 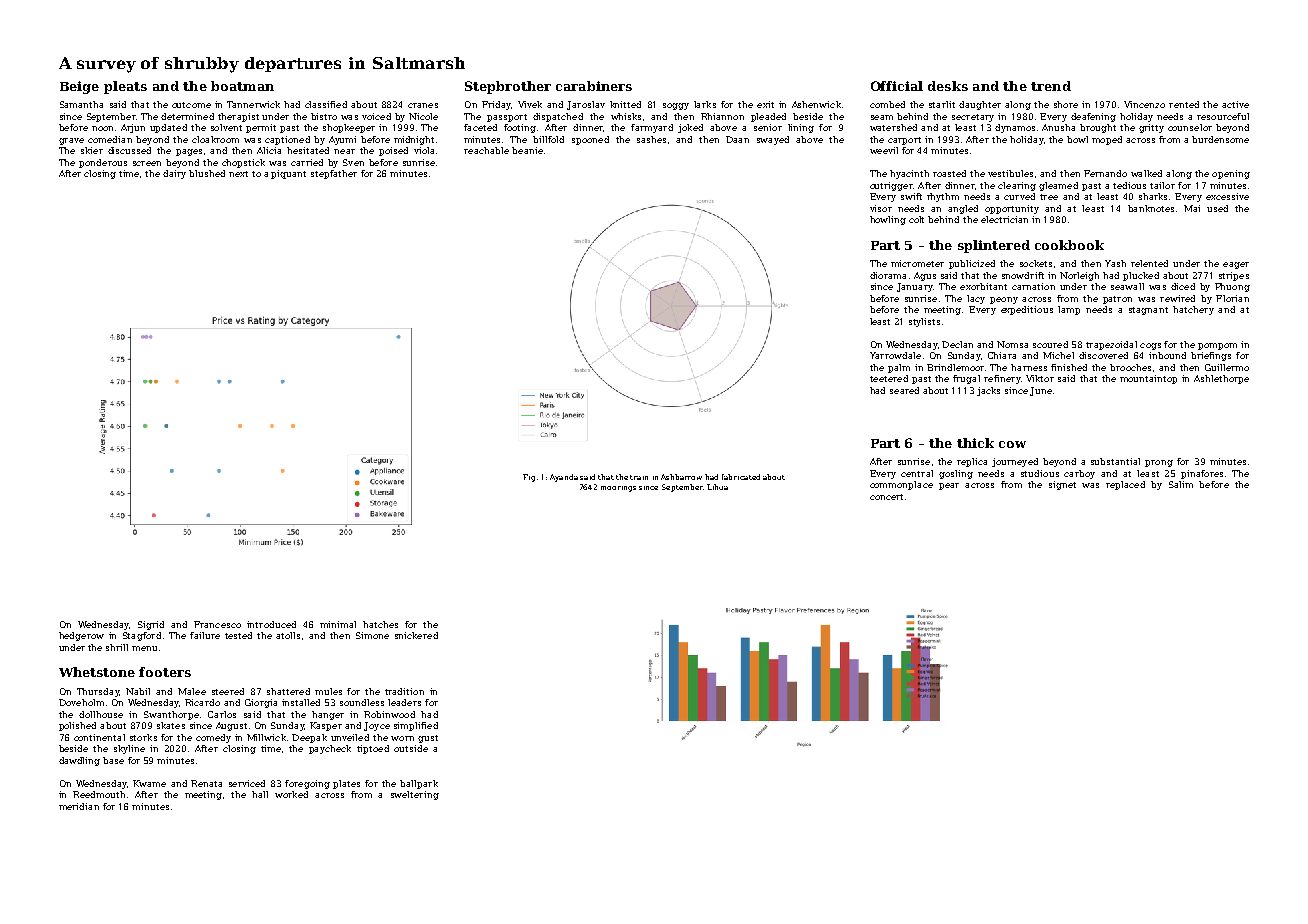 What do you see at coordinates (271, 624) in the image?
I see `introduced` at bounding box center [271, 624].
